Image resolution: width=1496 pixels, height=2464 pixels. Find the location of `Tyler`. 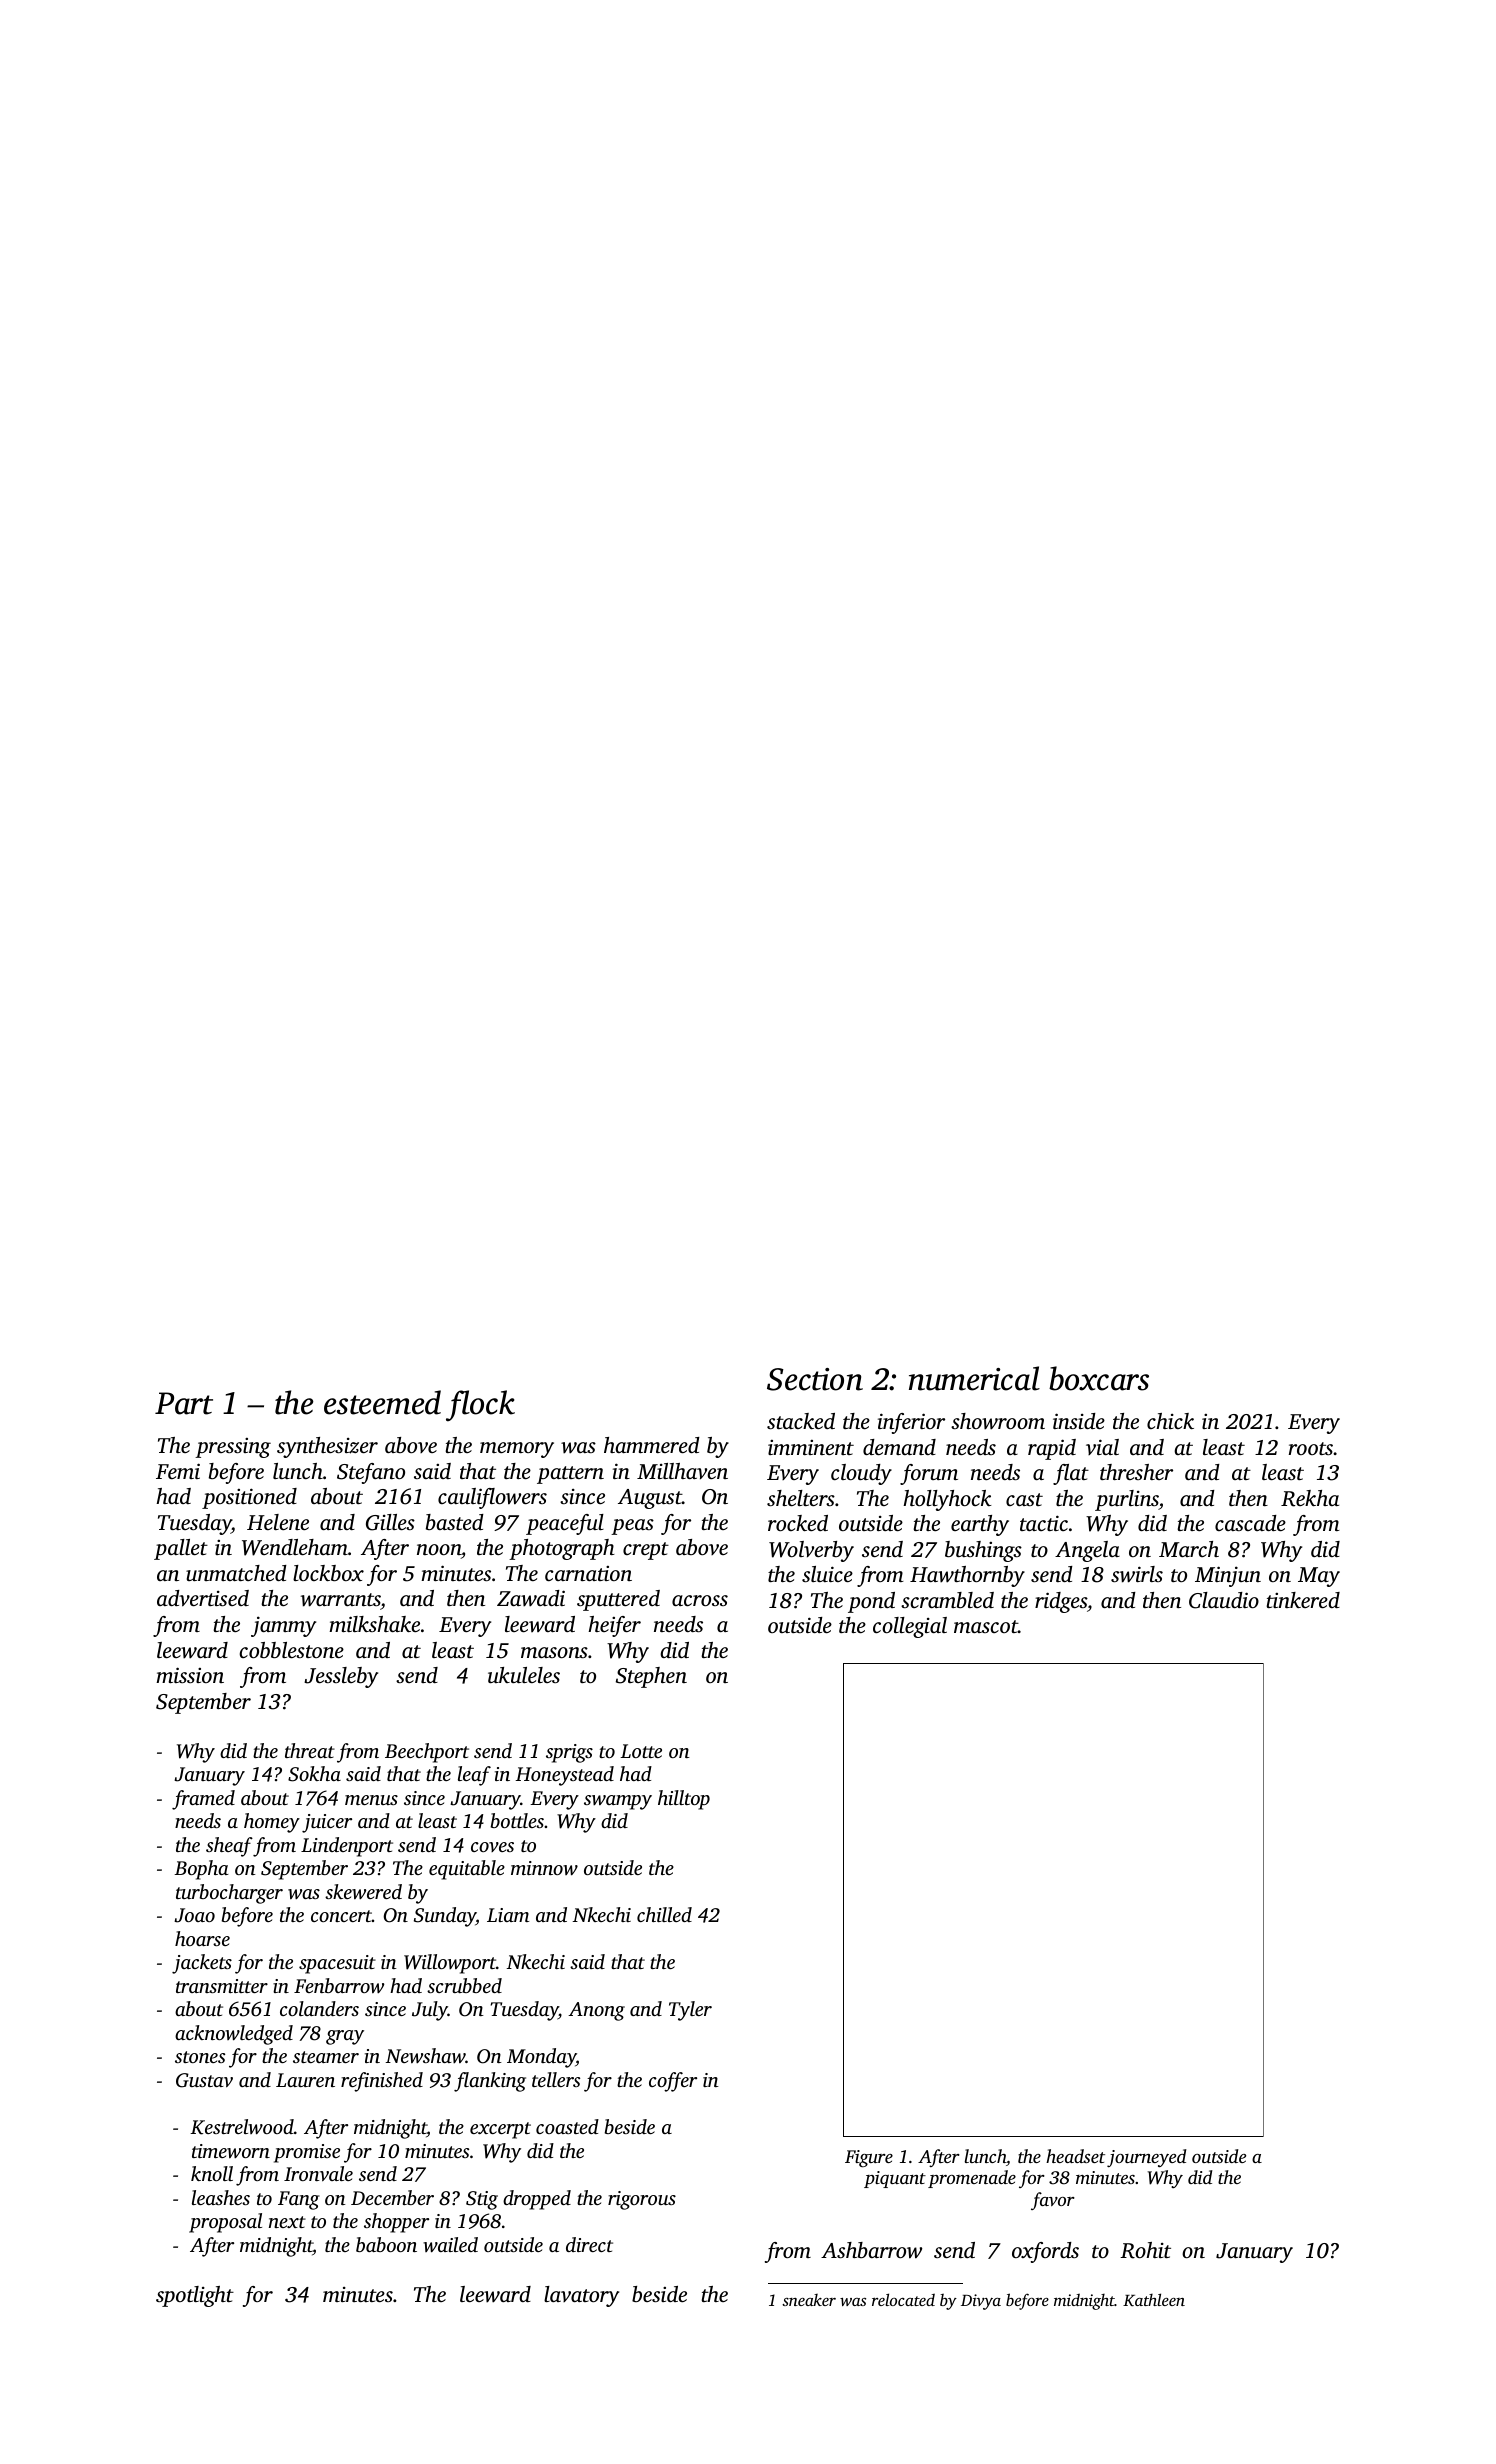

Tyler is located at coordinates (690, 2011).
